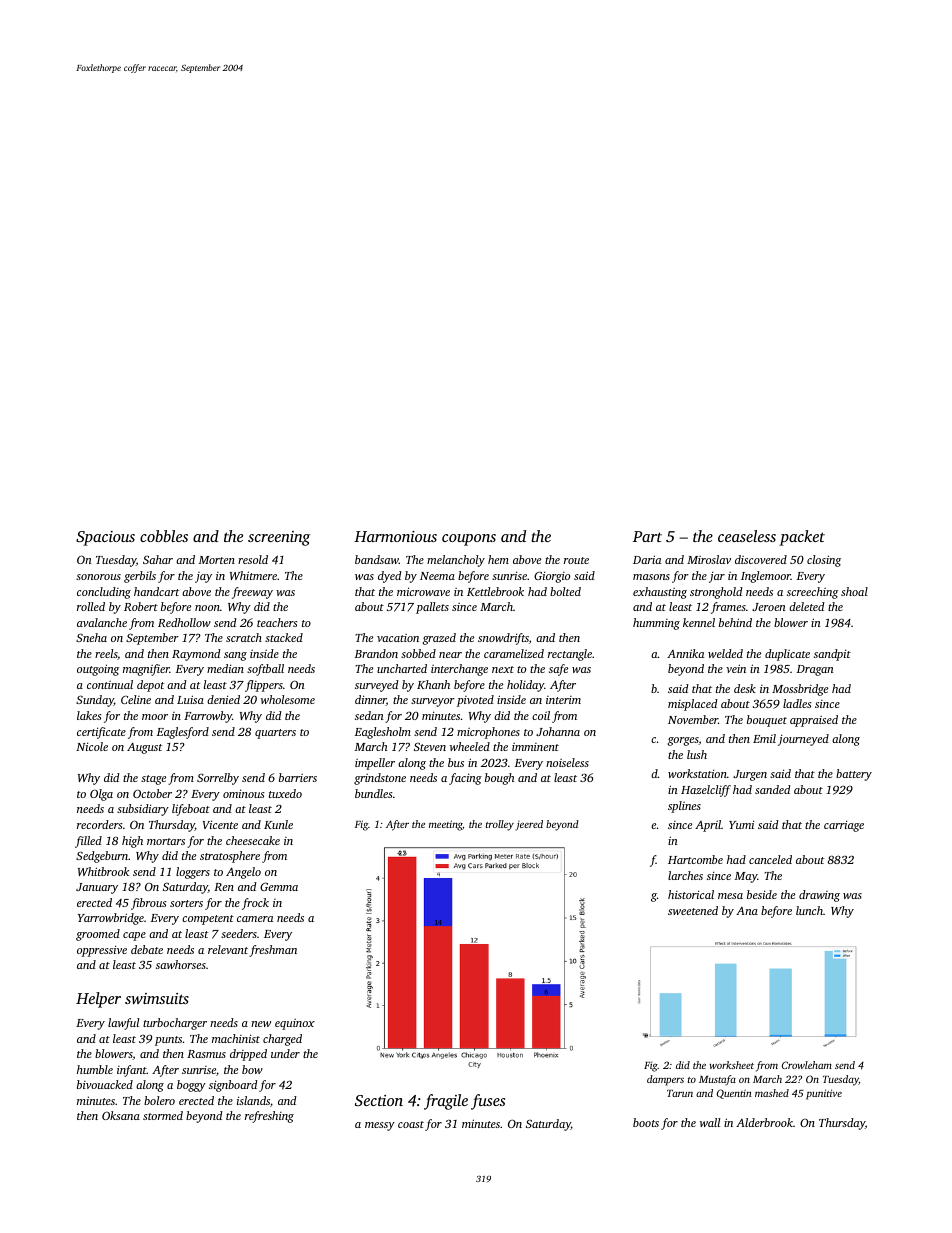 The height and width of the image is (1233, 952). Describe the element at coordinates (815, 670) in the image. I see `Dragan` at that location.
